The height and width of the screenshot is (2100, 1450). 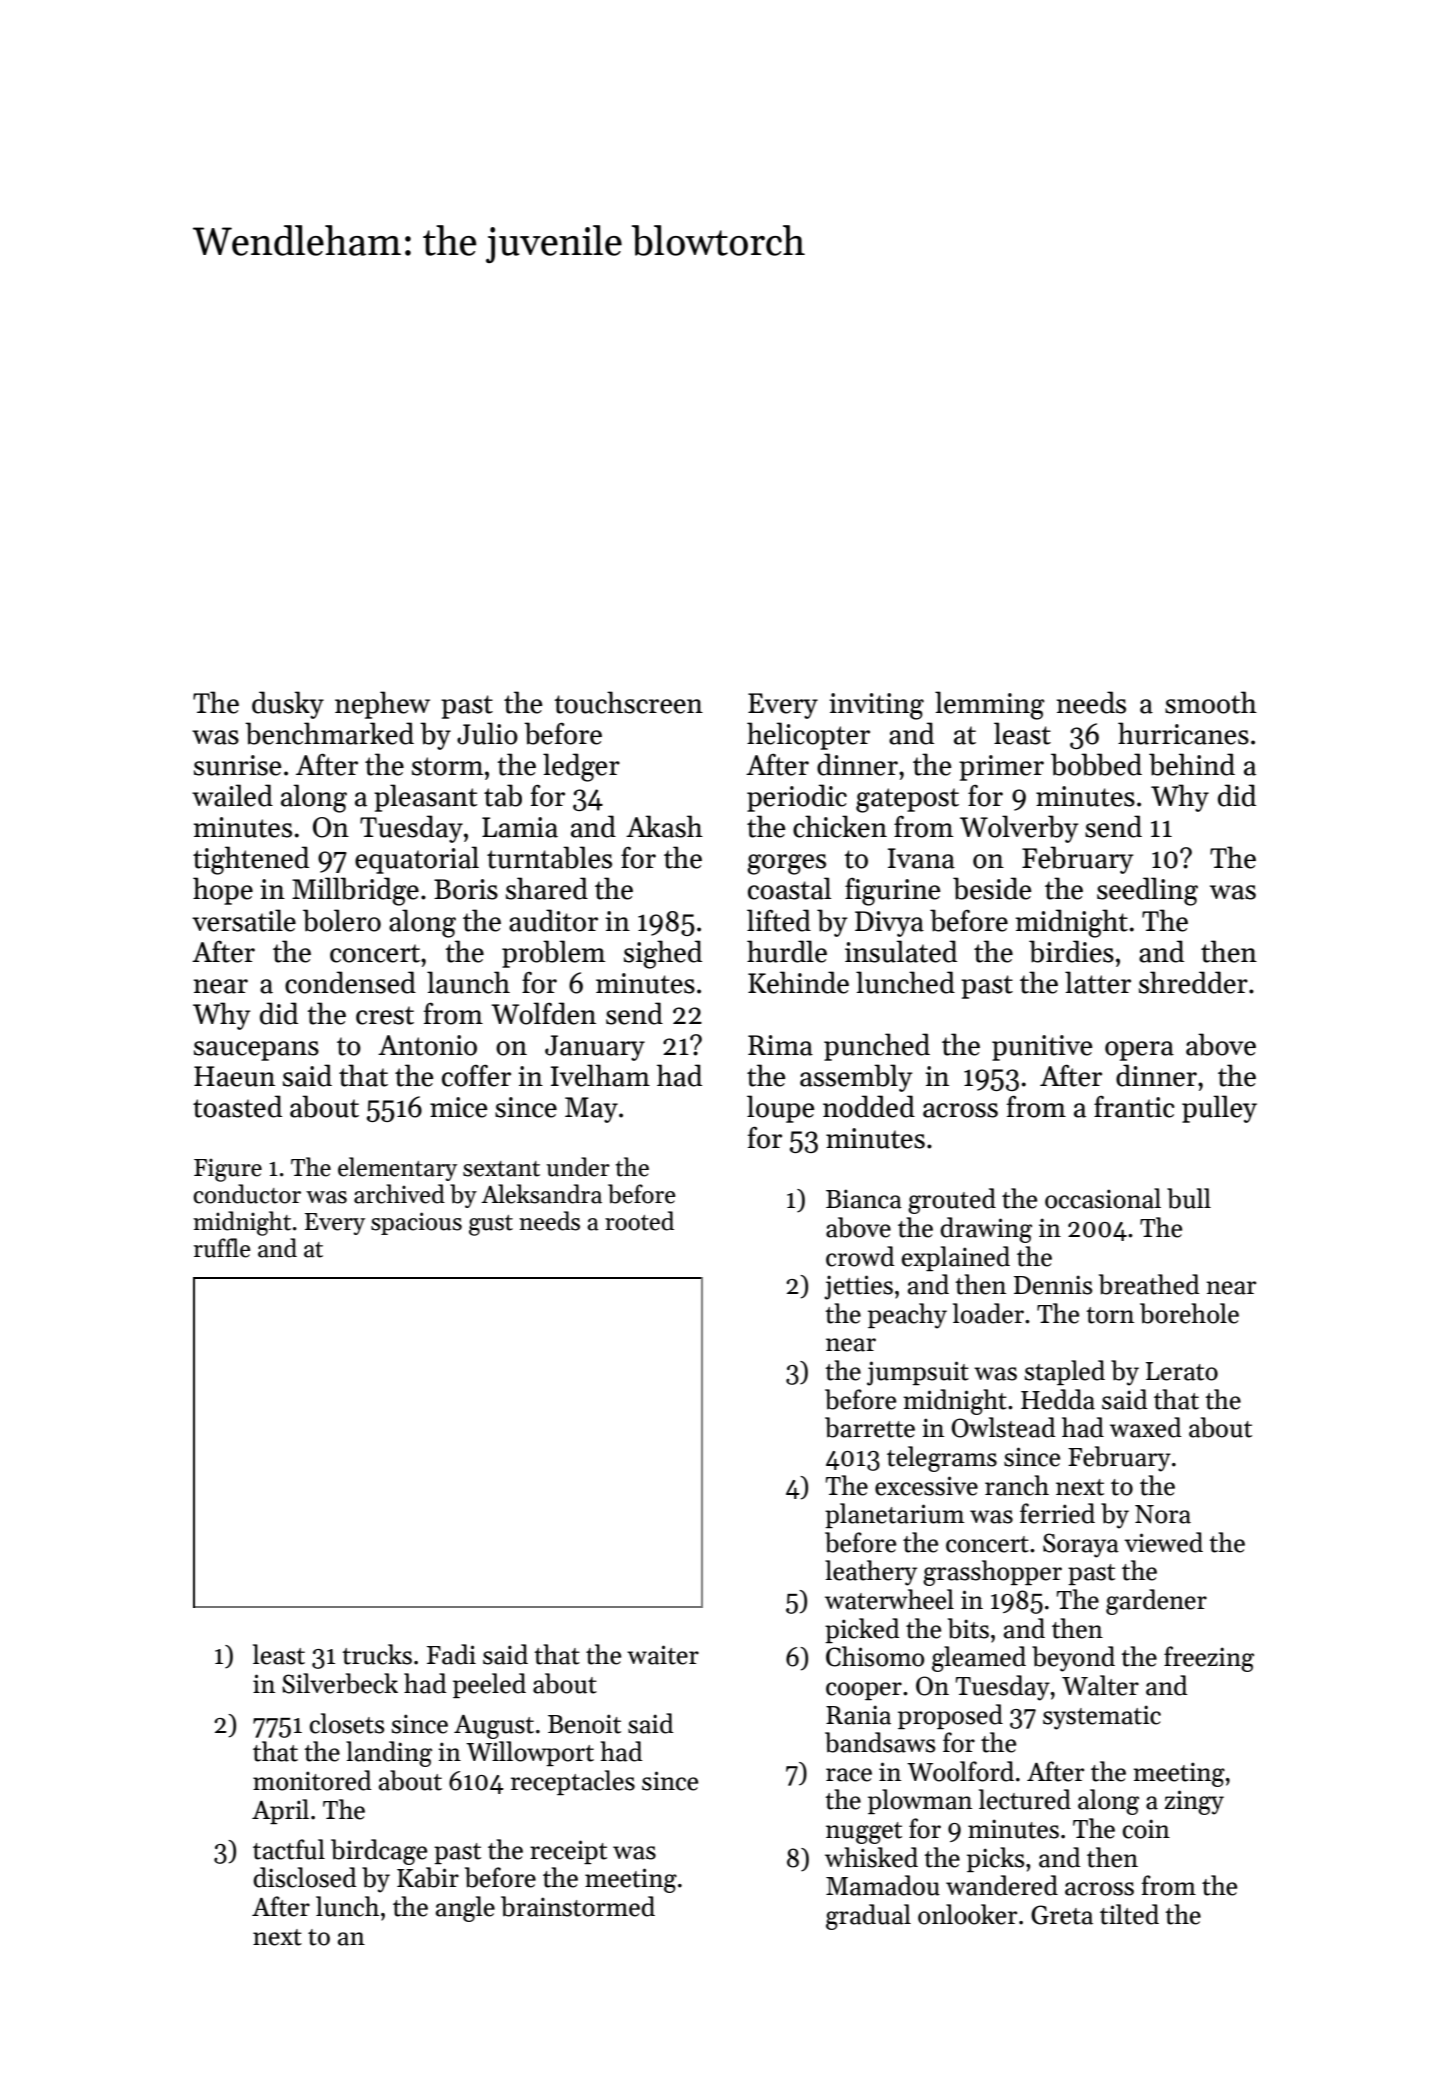 What do you see at coordinates (1192, 764) in the screenshot?
I see `behind` at bounding box center [1192, 764].
